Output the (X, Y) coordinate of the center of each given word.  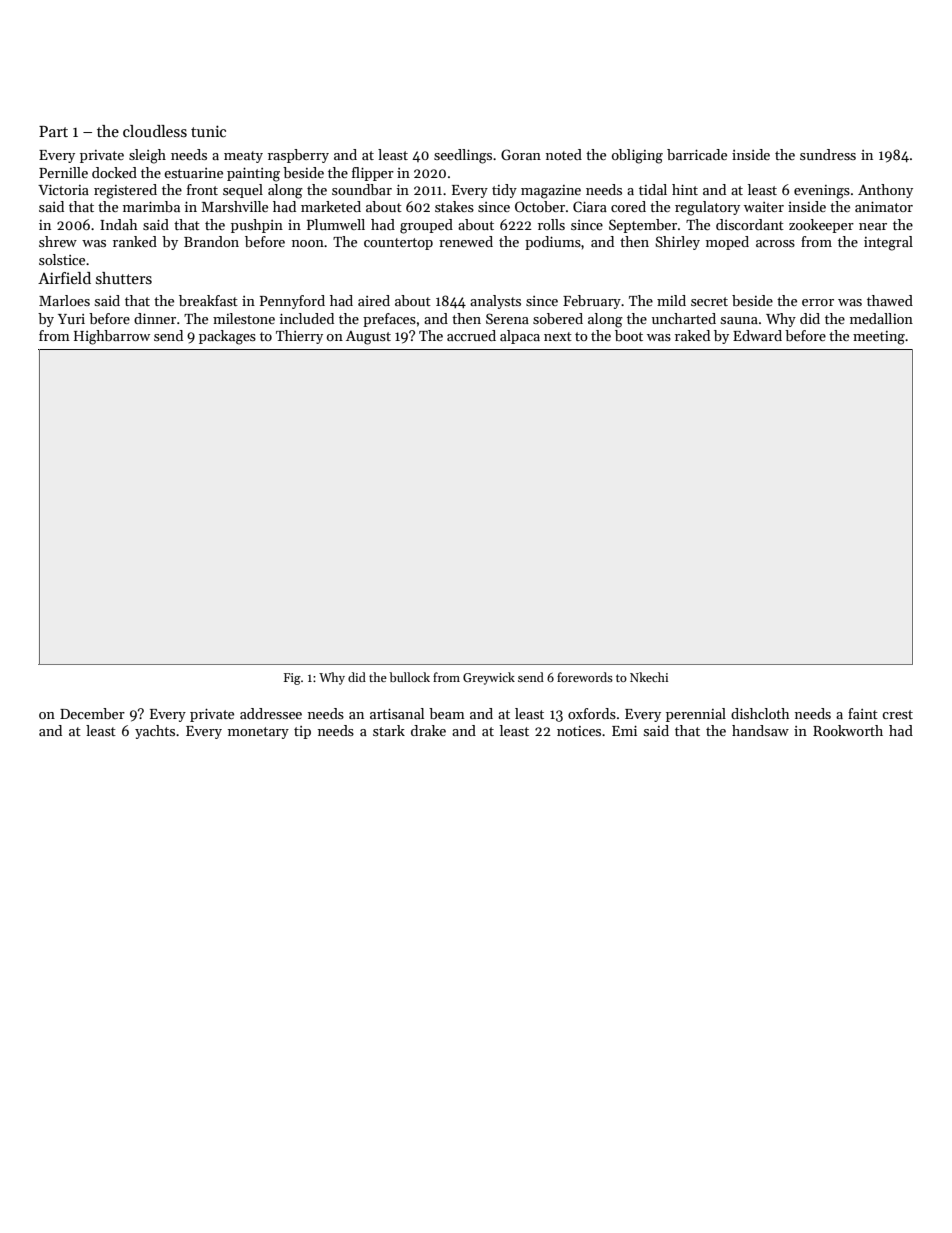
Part (53, 131)
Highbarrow (112, 337)
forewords (585, 677)
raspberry (298, 156)
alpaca (520, 337)
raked (692, 335)
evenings (822, 192)
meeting (879, 338)
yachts (155, 732)
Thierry (299, 337)
